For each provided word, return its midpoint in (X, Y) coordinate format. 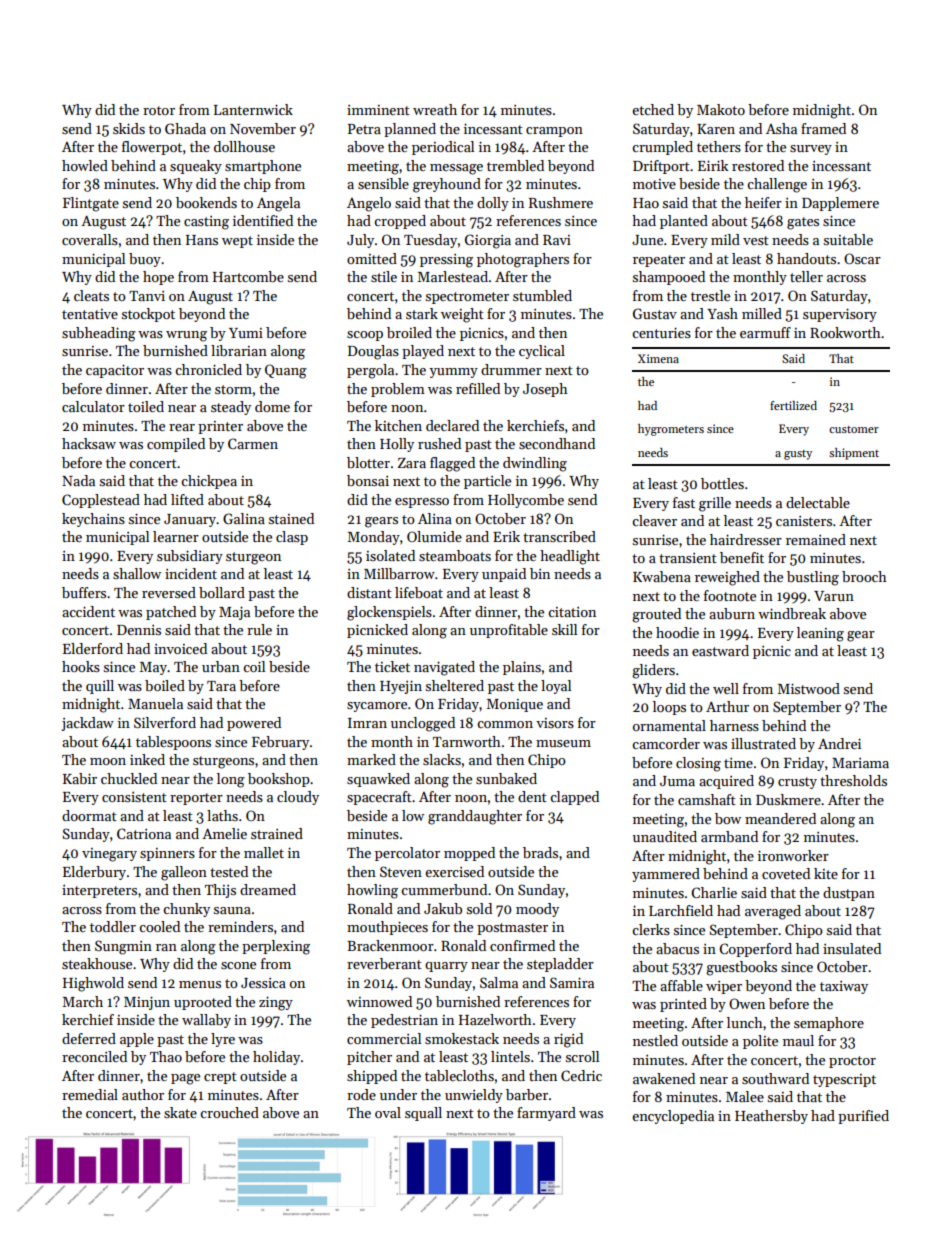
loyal (556, 687)
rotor (159, 110)
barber (527, 1094)
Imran (367, 723)
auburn (732, 613)
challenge (777, 185)
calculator (93, 406)
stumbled (542, 295)
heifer (763, 202)
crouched (229, 1112)
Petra (364, 129)
